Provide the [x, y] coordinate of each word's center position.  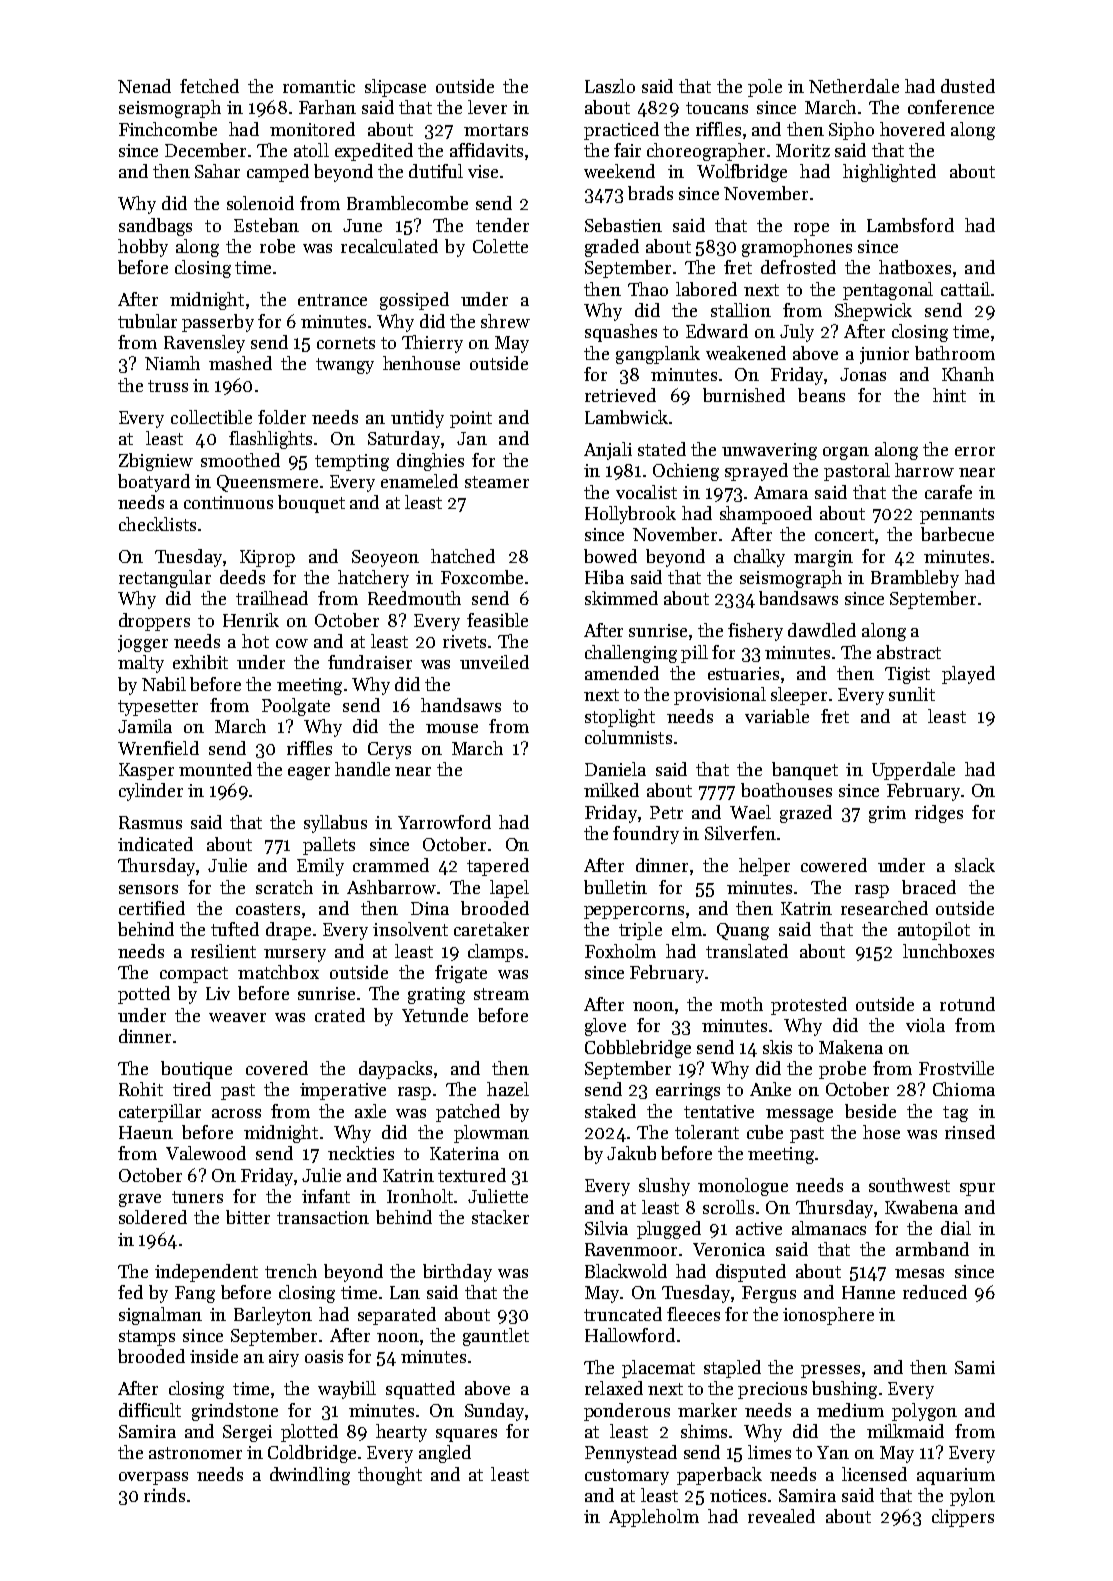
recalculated [389, 246]
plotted [309, 1433]
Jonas [863, 374]
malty [141, 664]
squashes [621, 333]
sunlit [912, 694]
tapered [498, 867]
